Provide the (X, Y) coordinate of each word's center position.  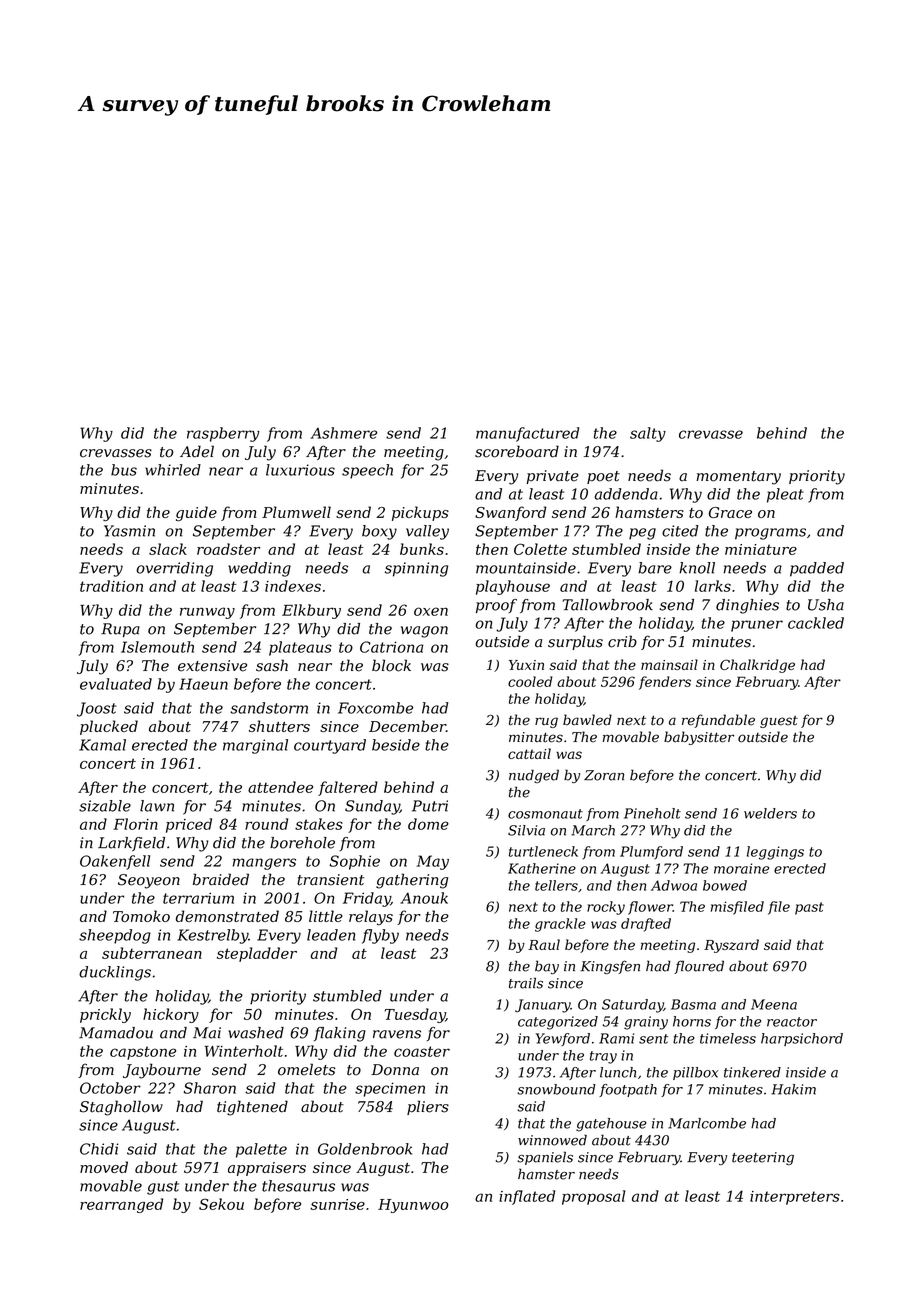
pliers (428, 1107)
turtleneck (543, 851)
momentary (738, 478)
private (552, 477)
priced (189, 825)
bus (124, 470)
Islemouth (157, 647)
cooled (530, 681)
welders (770, 813)
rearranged (121, 1205)
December (407, 726)
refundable (718, 721)
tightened (252, 1108)
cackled (816, 623)
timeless (728, 1038)
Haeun (203, 684)
